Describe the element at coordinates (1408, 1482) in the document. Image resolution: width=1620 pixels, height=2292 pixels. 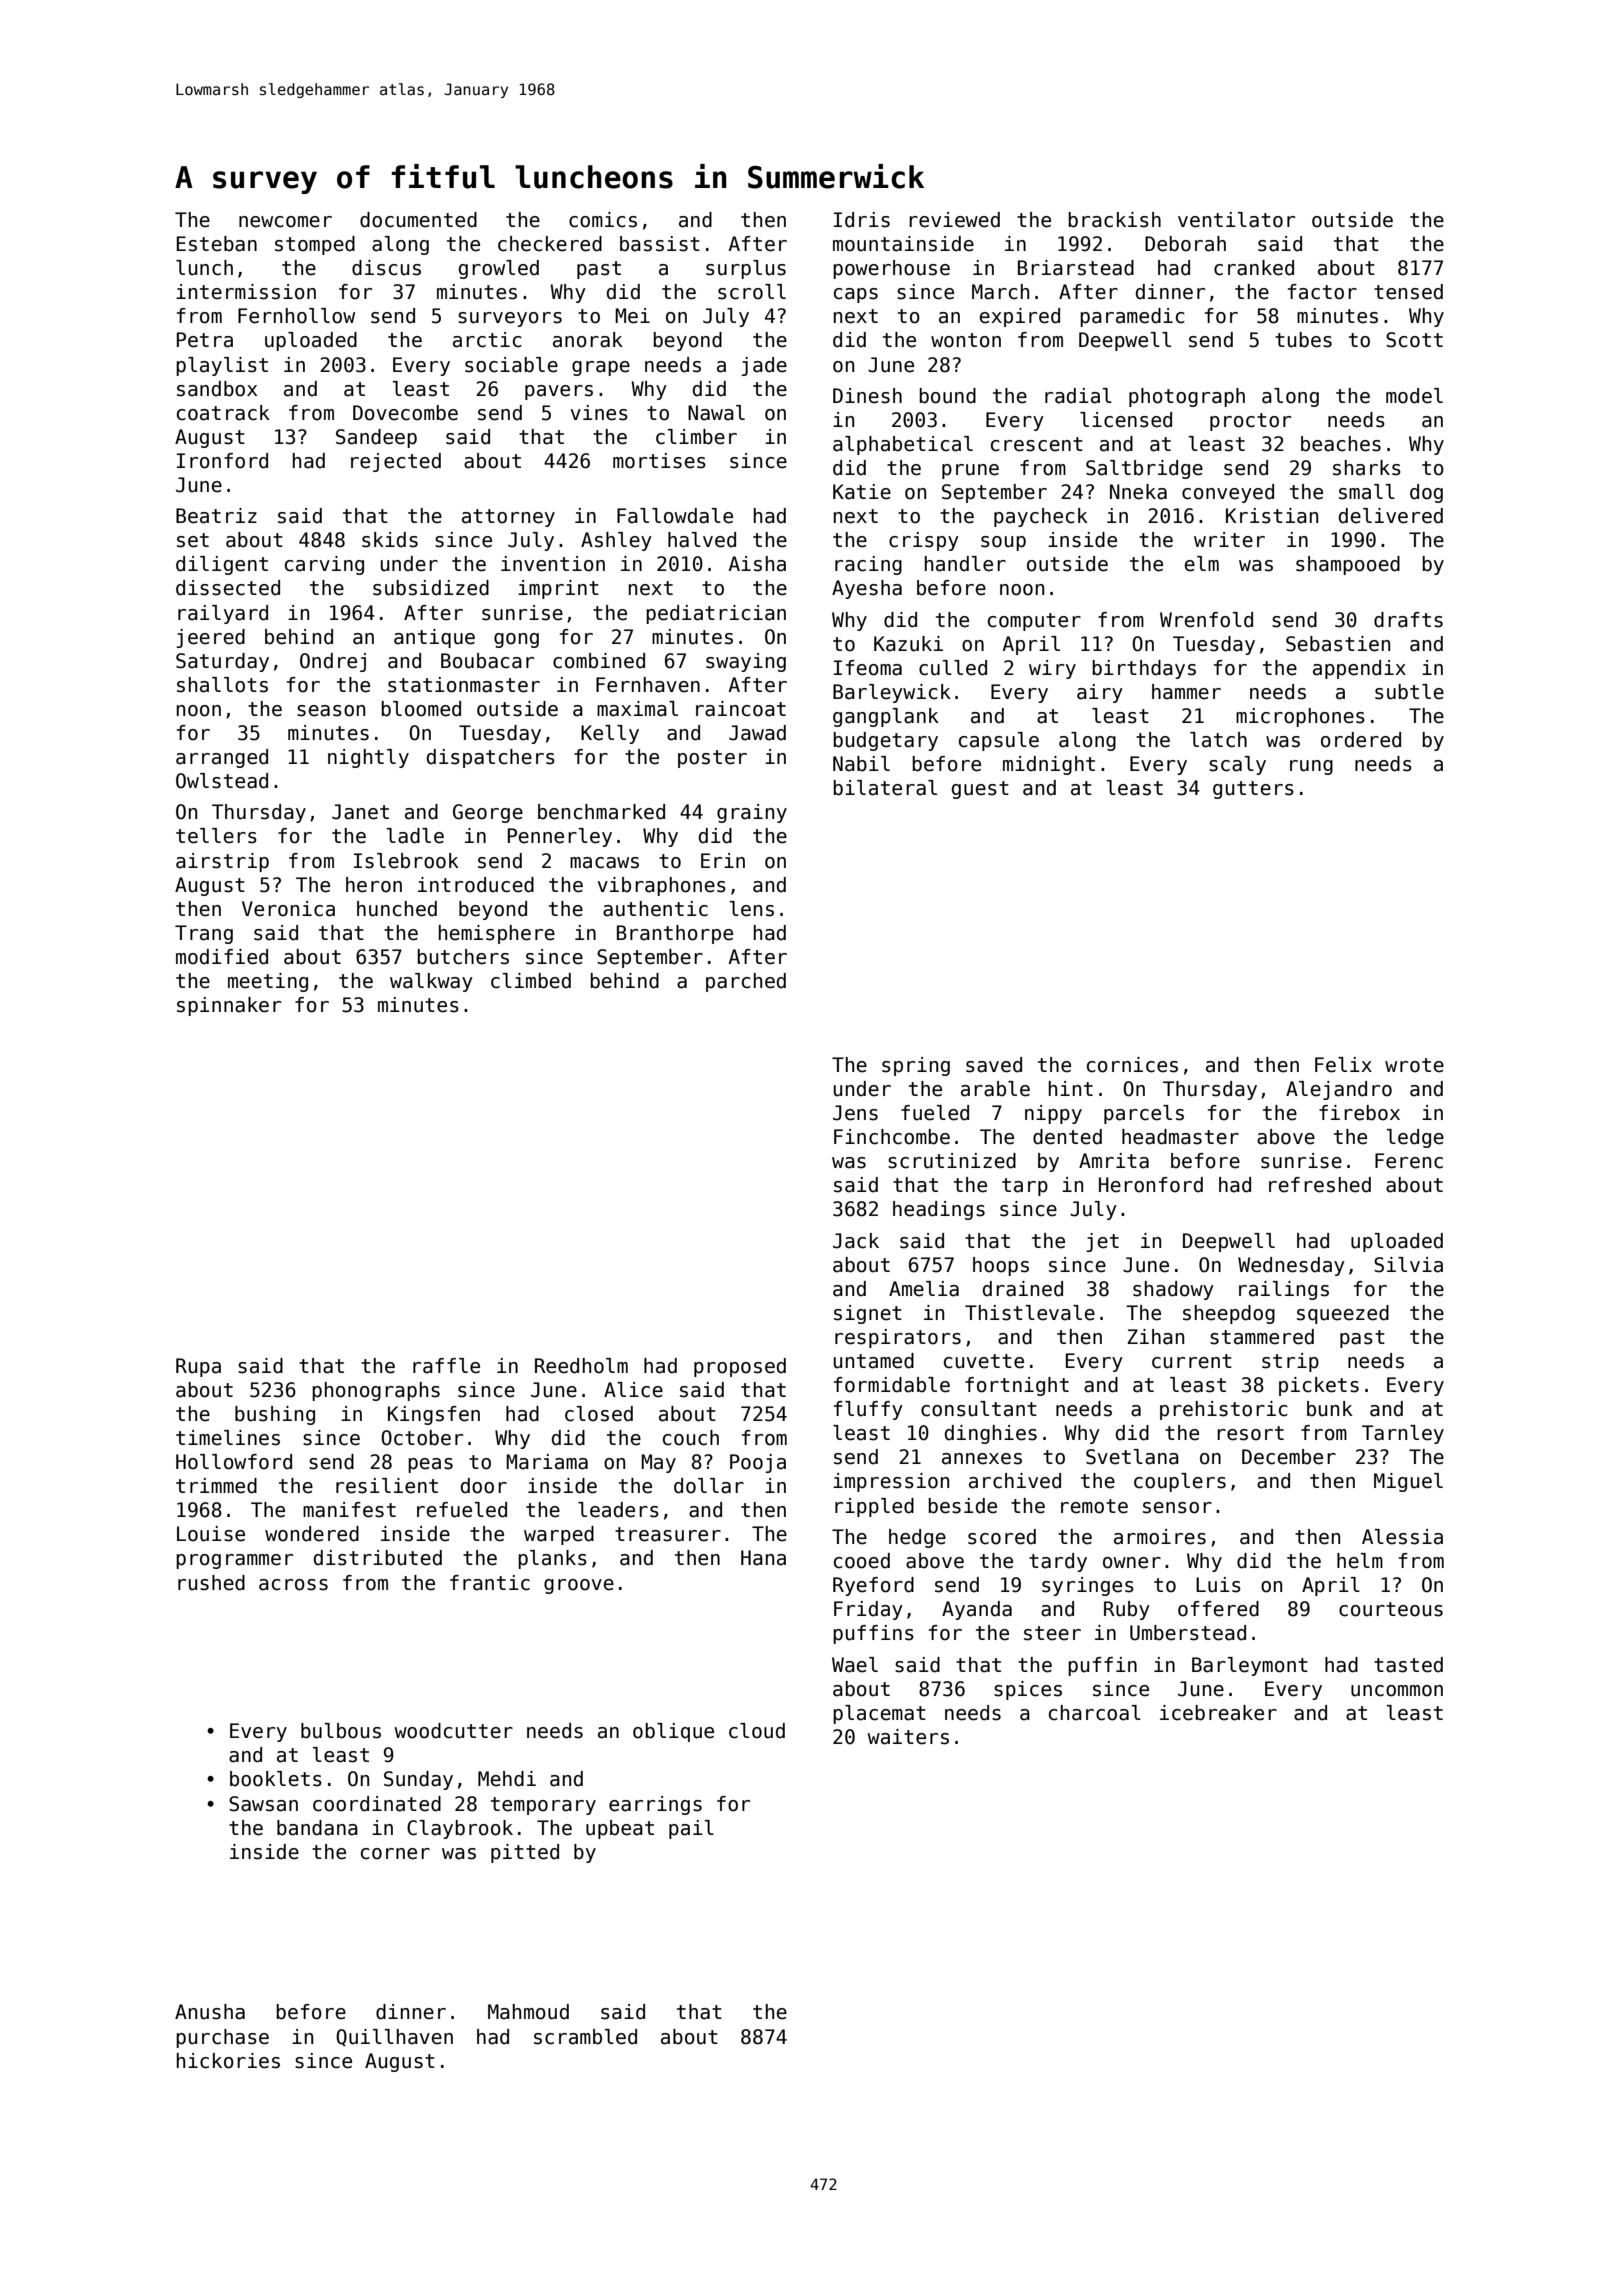
I see `Miguel` at that location.
